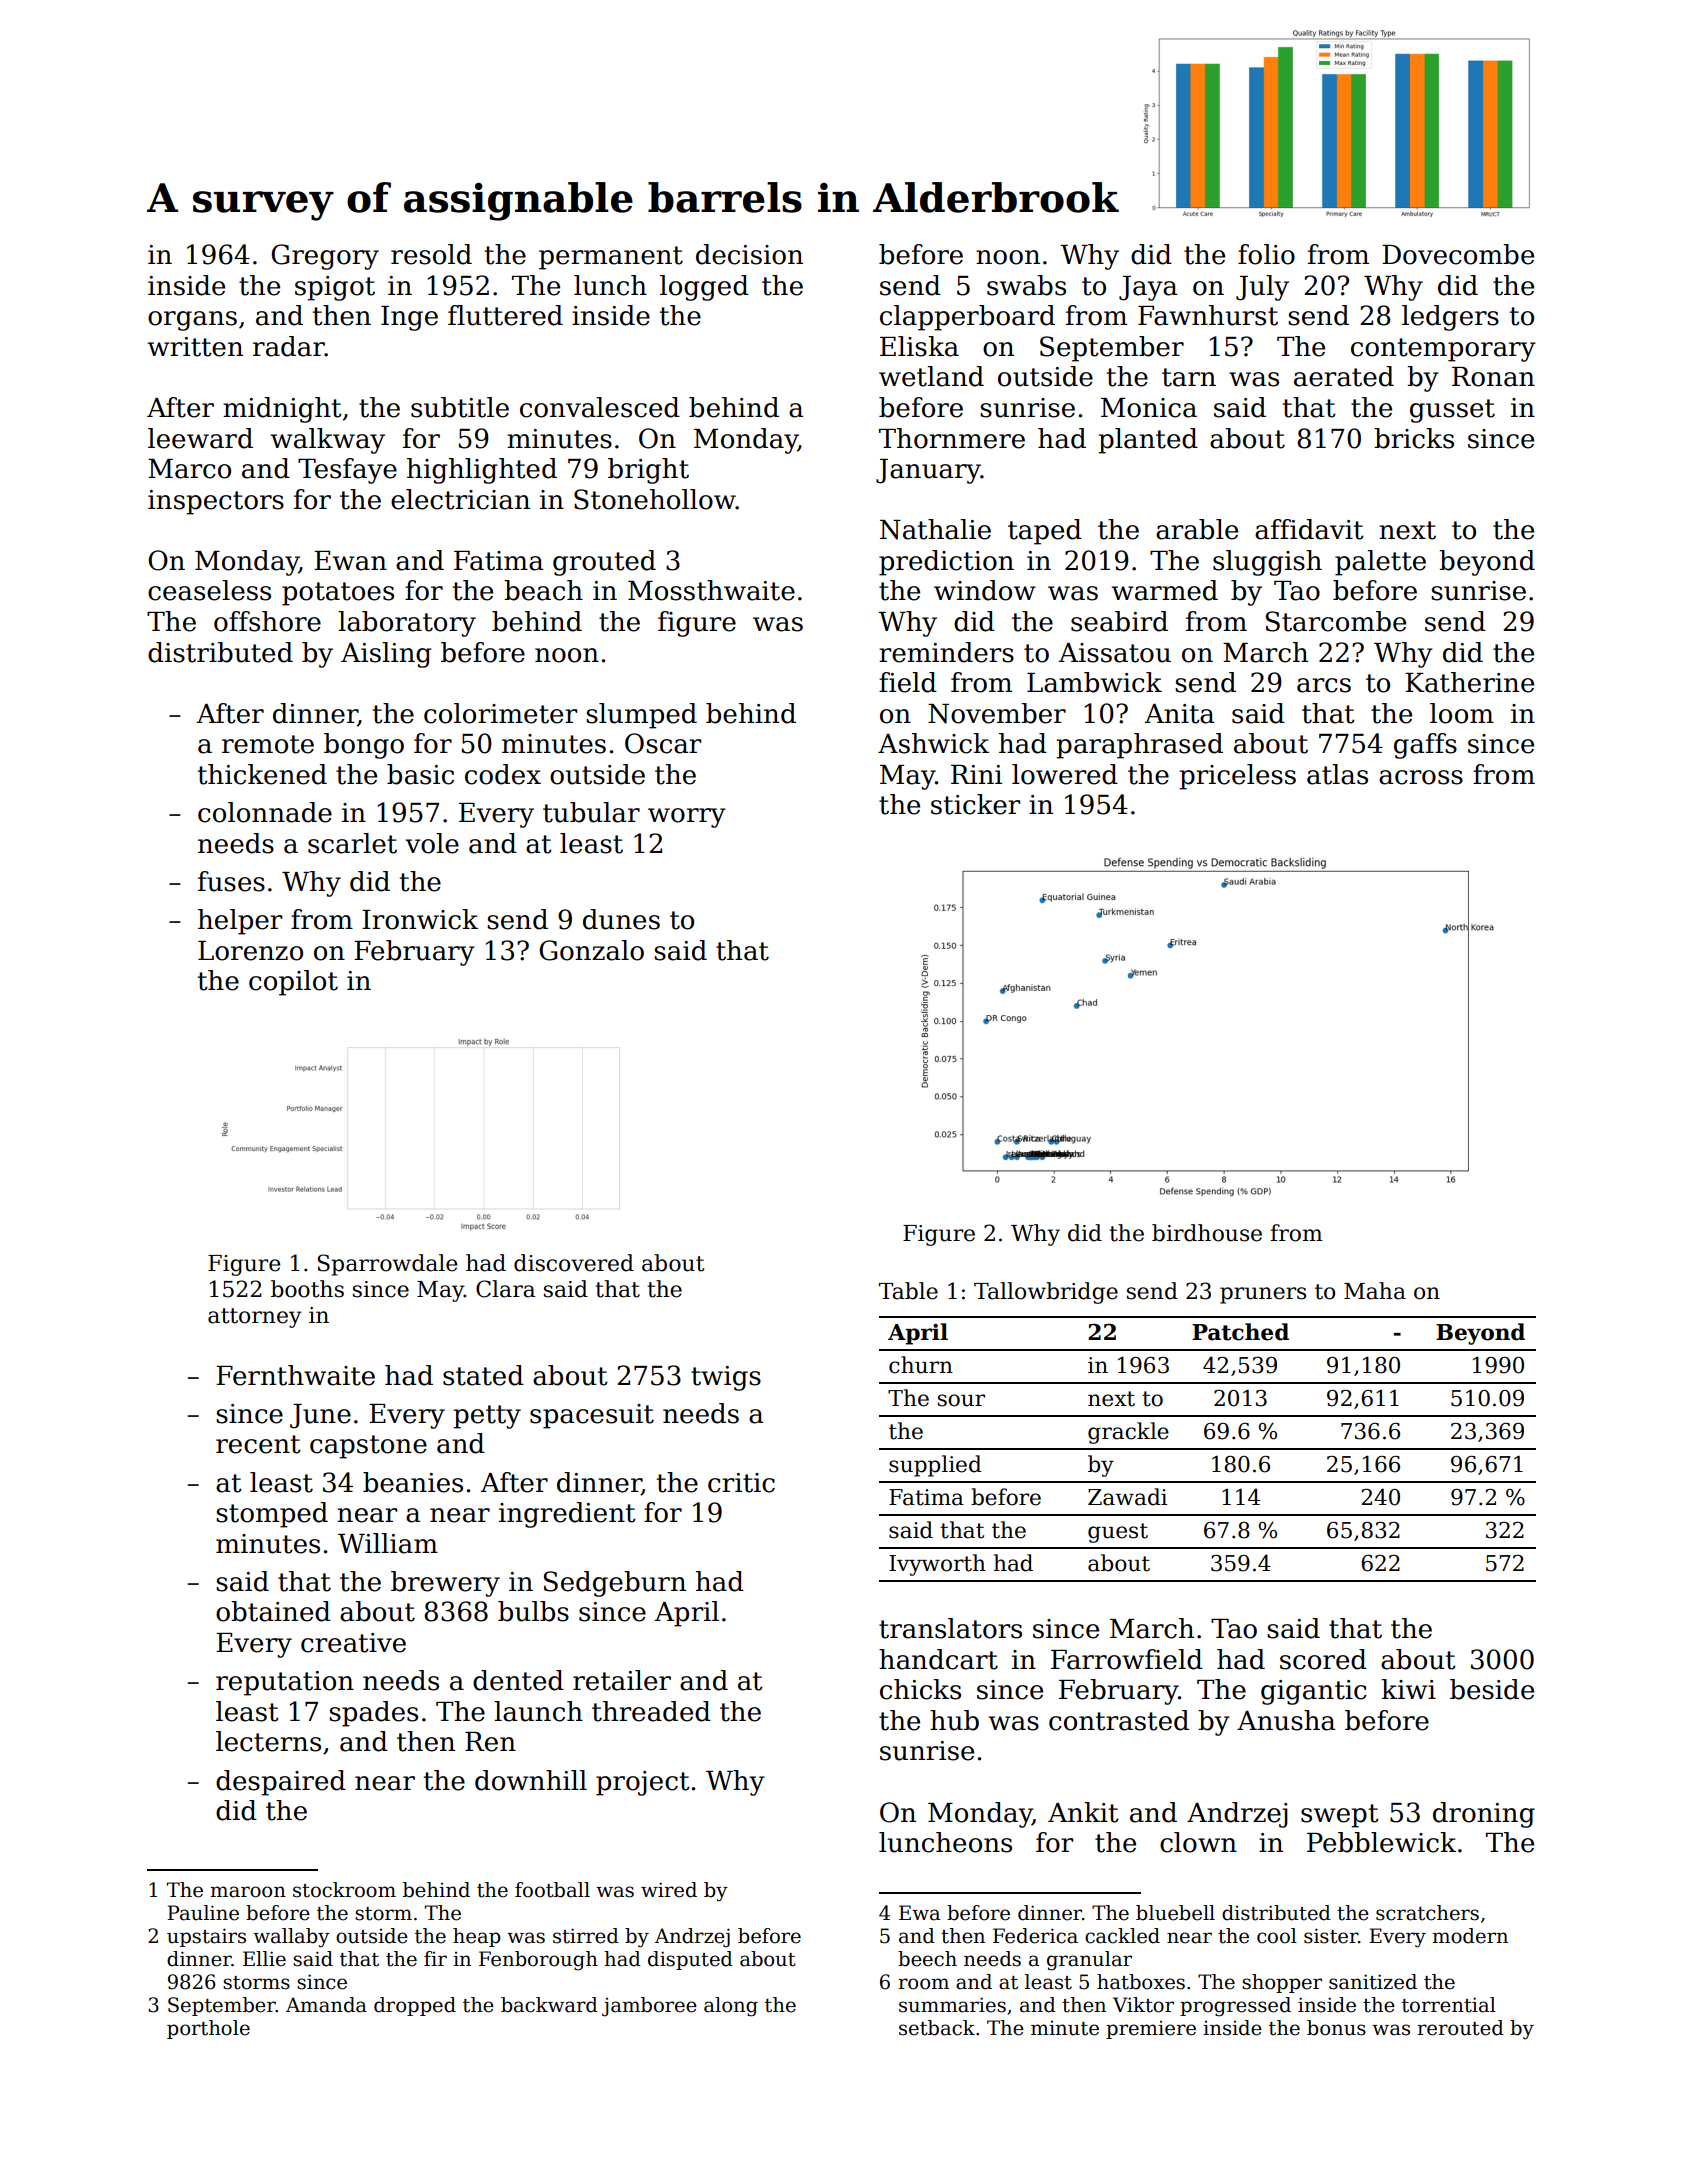 The height and width of the image is (2178, 1683). I want to click on birdhouse, so click(1207, 1233).
